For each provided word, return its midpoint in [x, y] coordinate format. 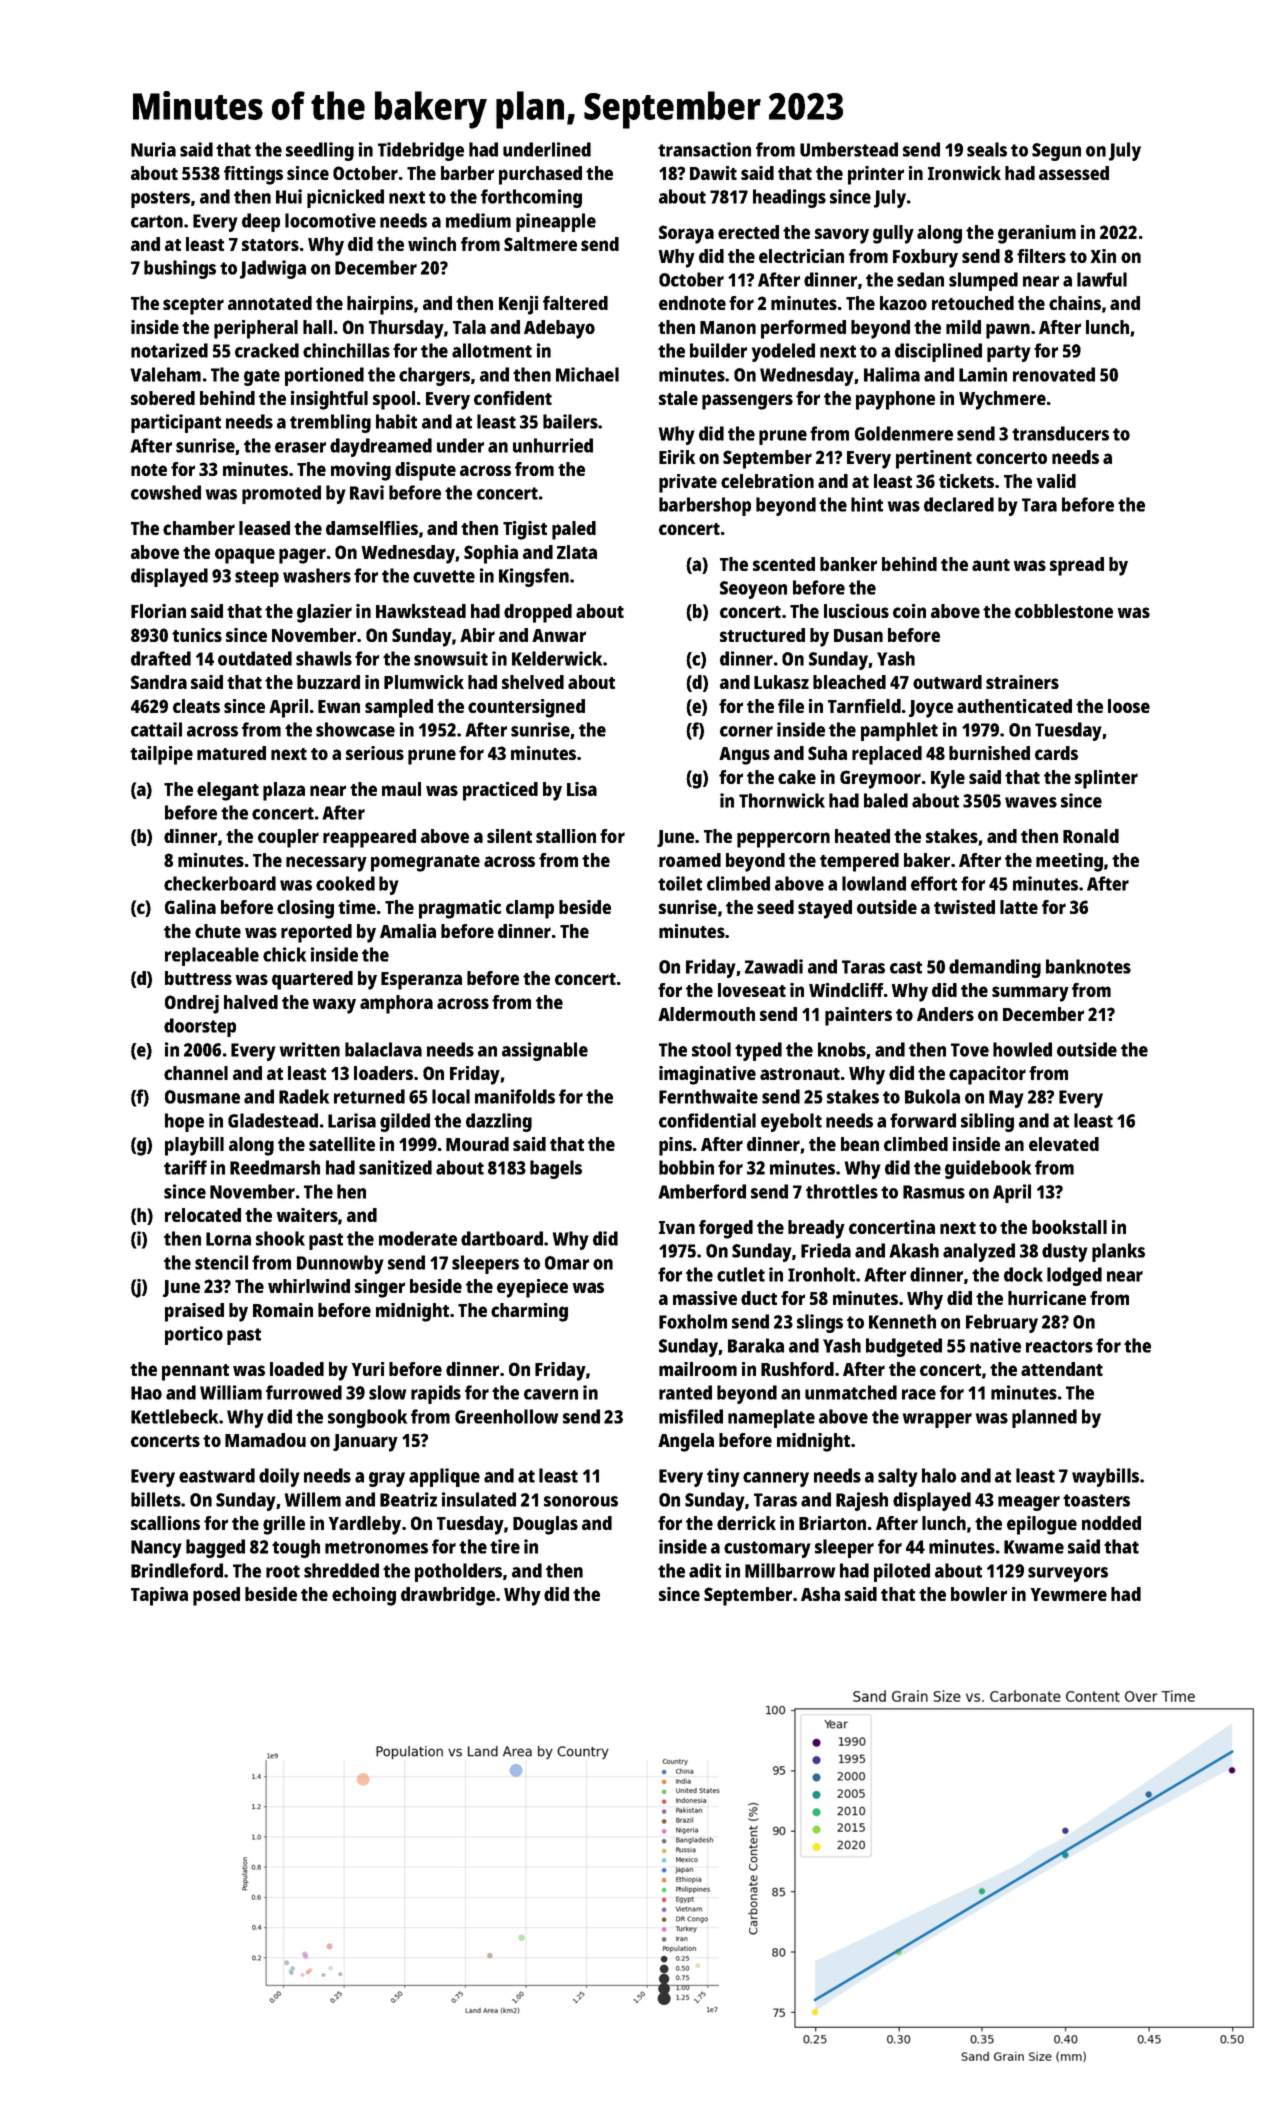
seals [987, 149]
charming [529, 1312]
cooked [345, 883]
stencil [221, 1262]
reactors [1059, 1346]
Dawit [713, 173]
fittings [253, 175]
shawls [324, 658]
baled [886, 800]
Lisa [582, 789]
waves [1031, 802]
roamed [690, 860]
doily [279, 1477]
